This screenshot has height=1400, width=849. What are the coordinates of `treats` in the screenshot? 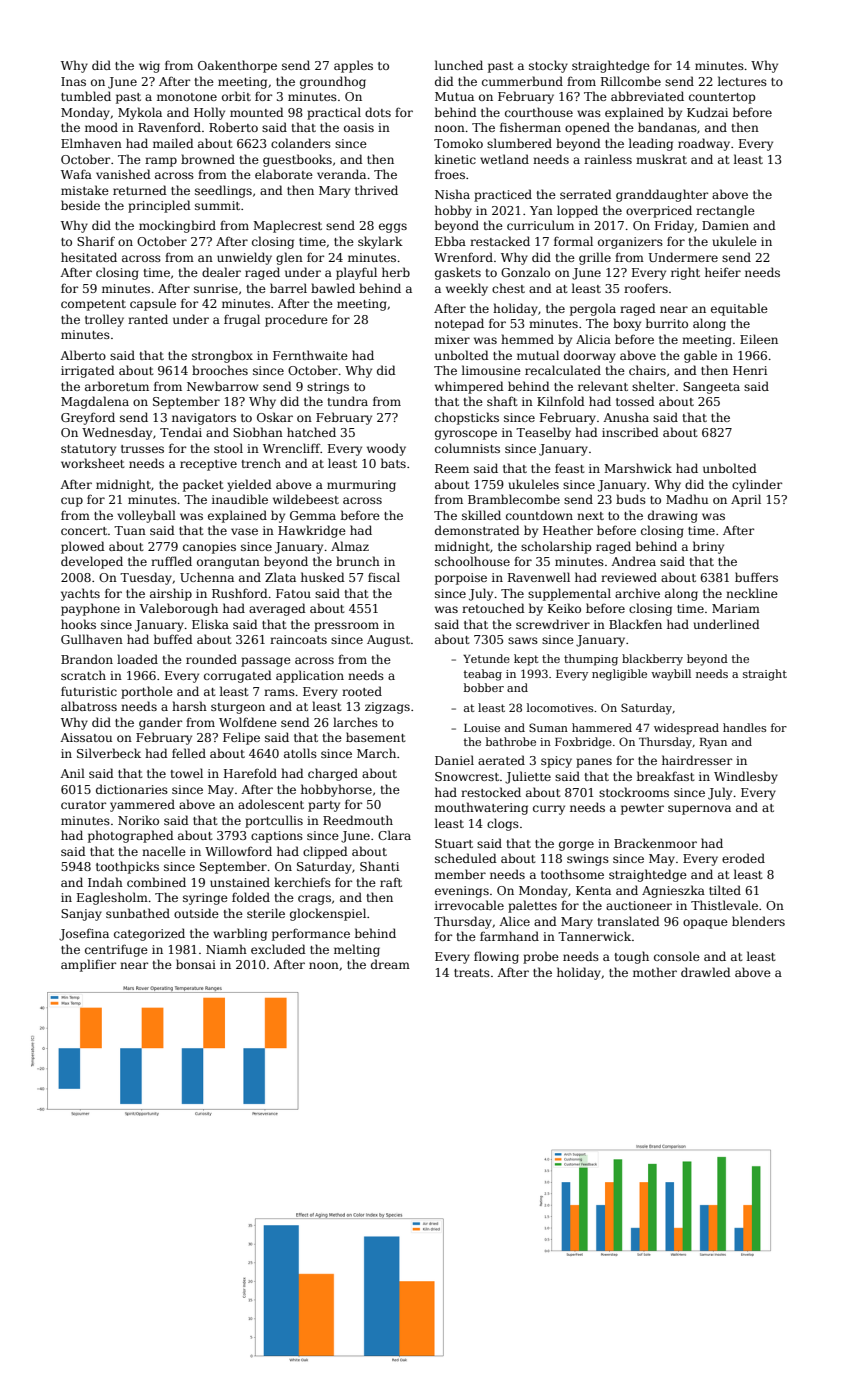 It's located at (472, 973).
